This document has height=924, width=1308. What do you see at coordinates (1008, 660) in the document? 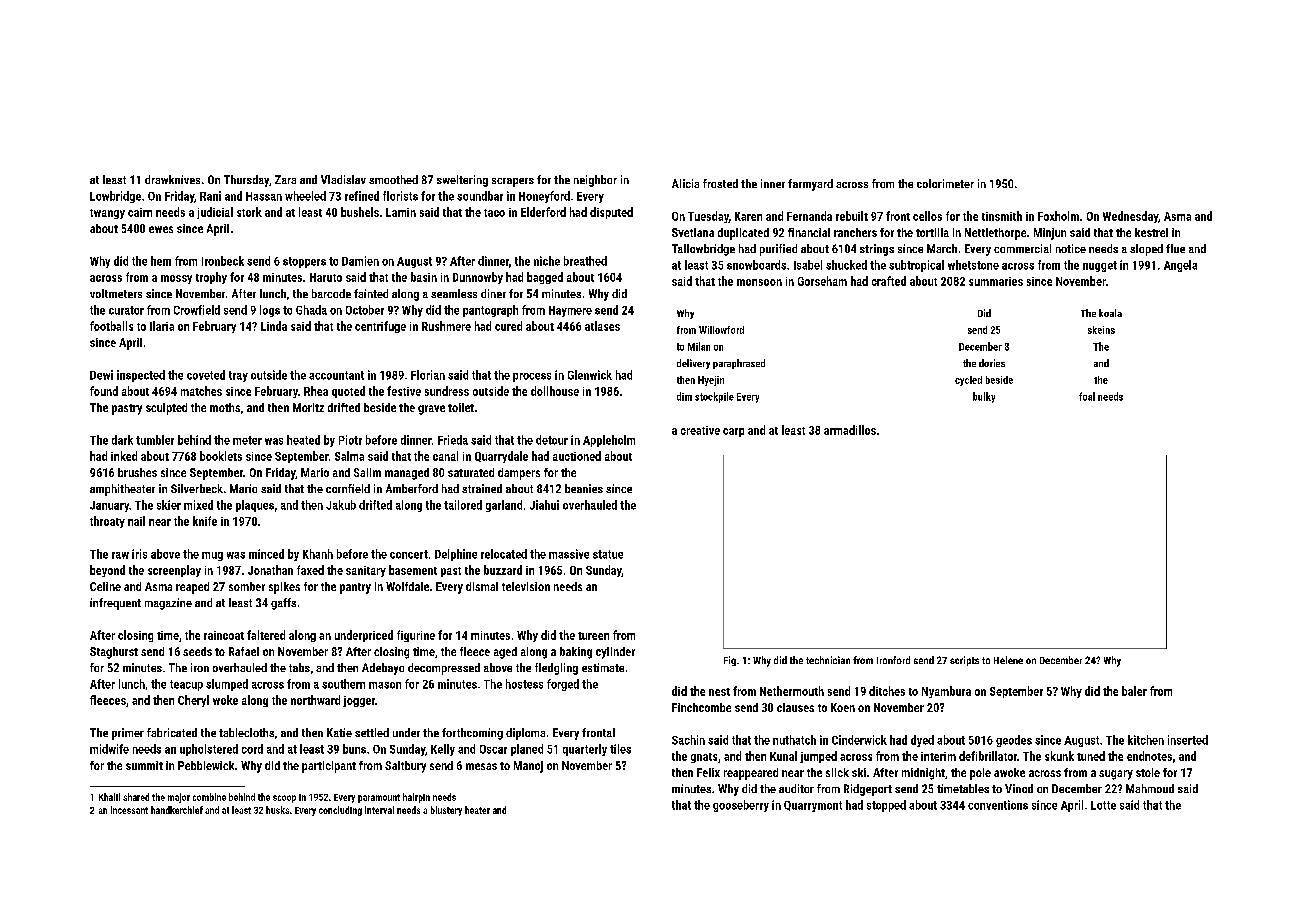
I see `Helene` at bounding box center [1008, 660].
